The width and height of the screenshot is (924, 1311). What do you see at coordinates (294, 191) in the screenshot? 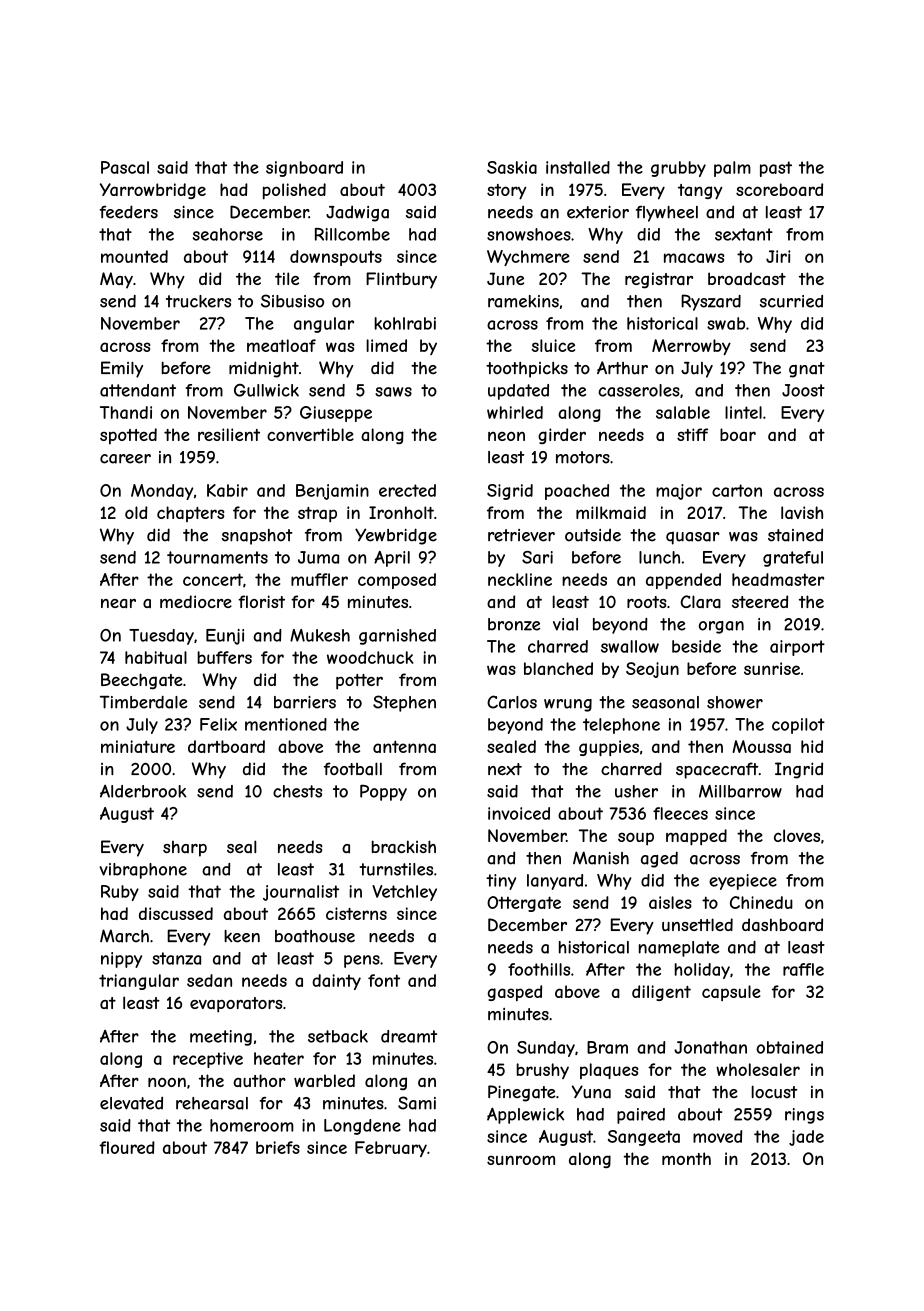
I see `polished` at bounding box center [294, 191].
